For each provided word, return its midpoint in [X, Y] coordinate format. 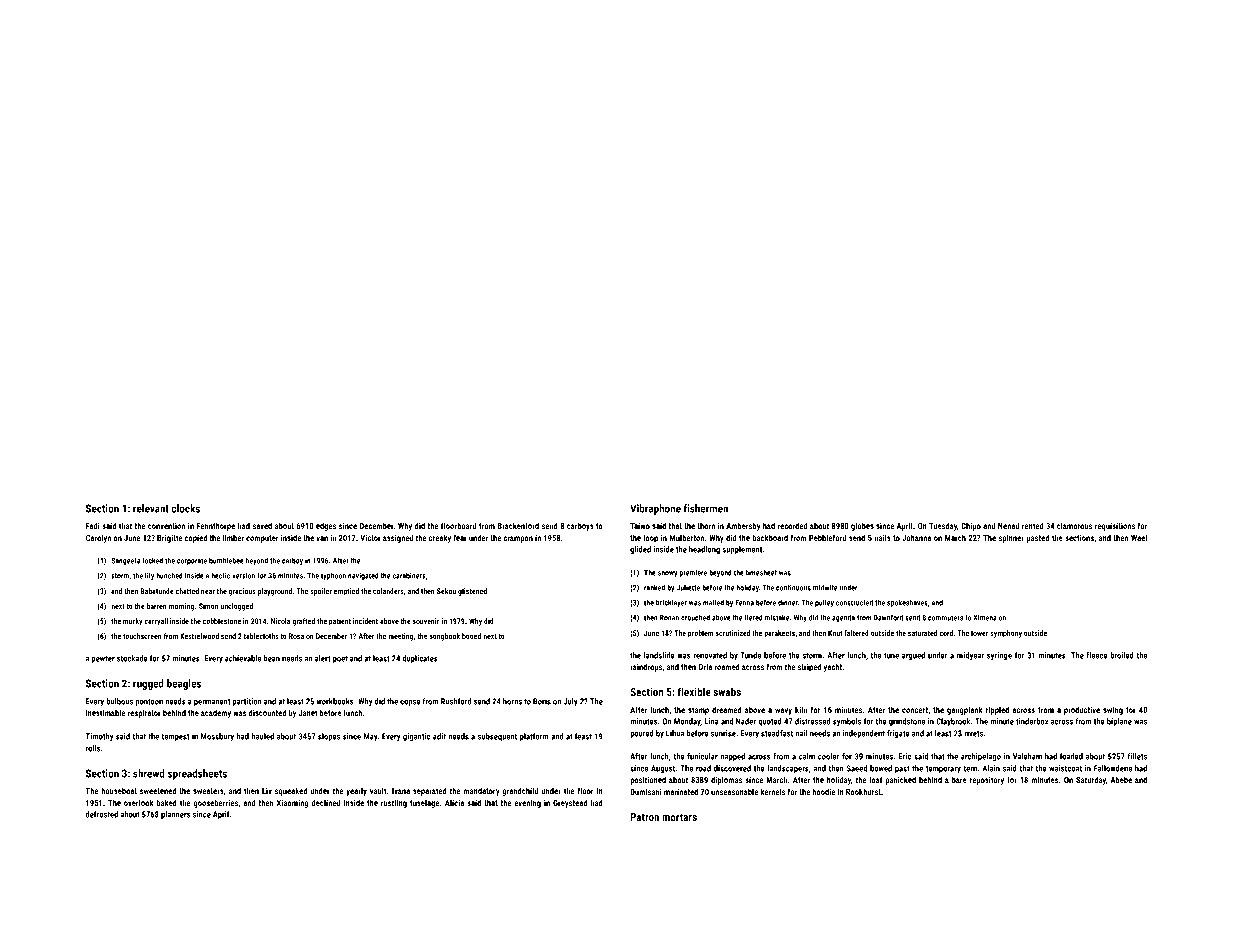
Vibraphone [655, 509]
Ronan [669, 618]
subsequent [497, 737]
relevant [151, 508]
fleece [1097, 655]
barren [157, 606]
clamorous [1074, 525]
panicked [900, 780]
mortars [679, 817]
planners [176, 815]
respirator [144, 714]
